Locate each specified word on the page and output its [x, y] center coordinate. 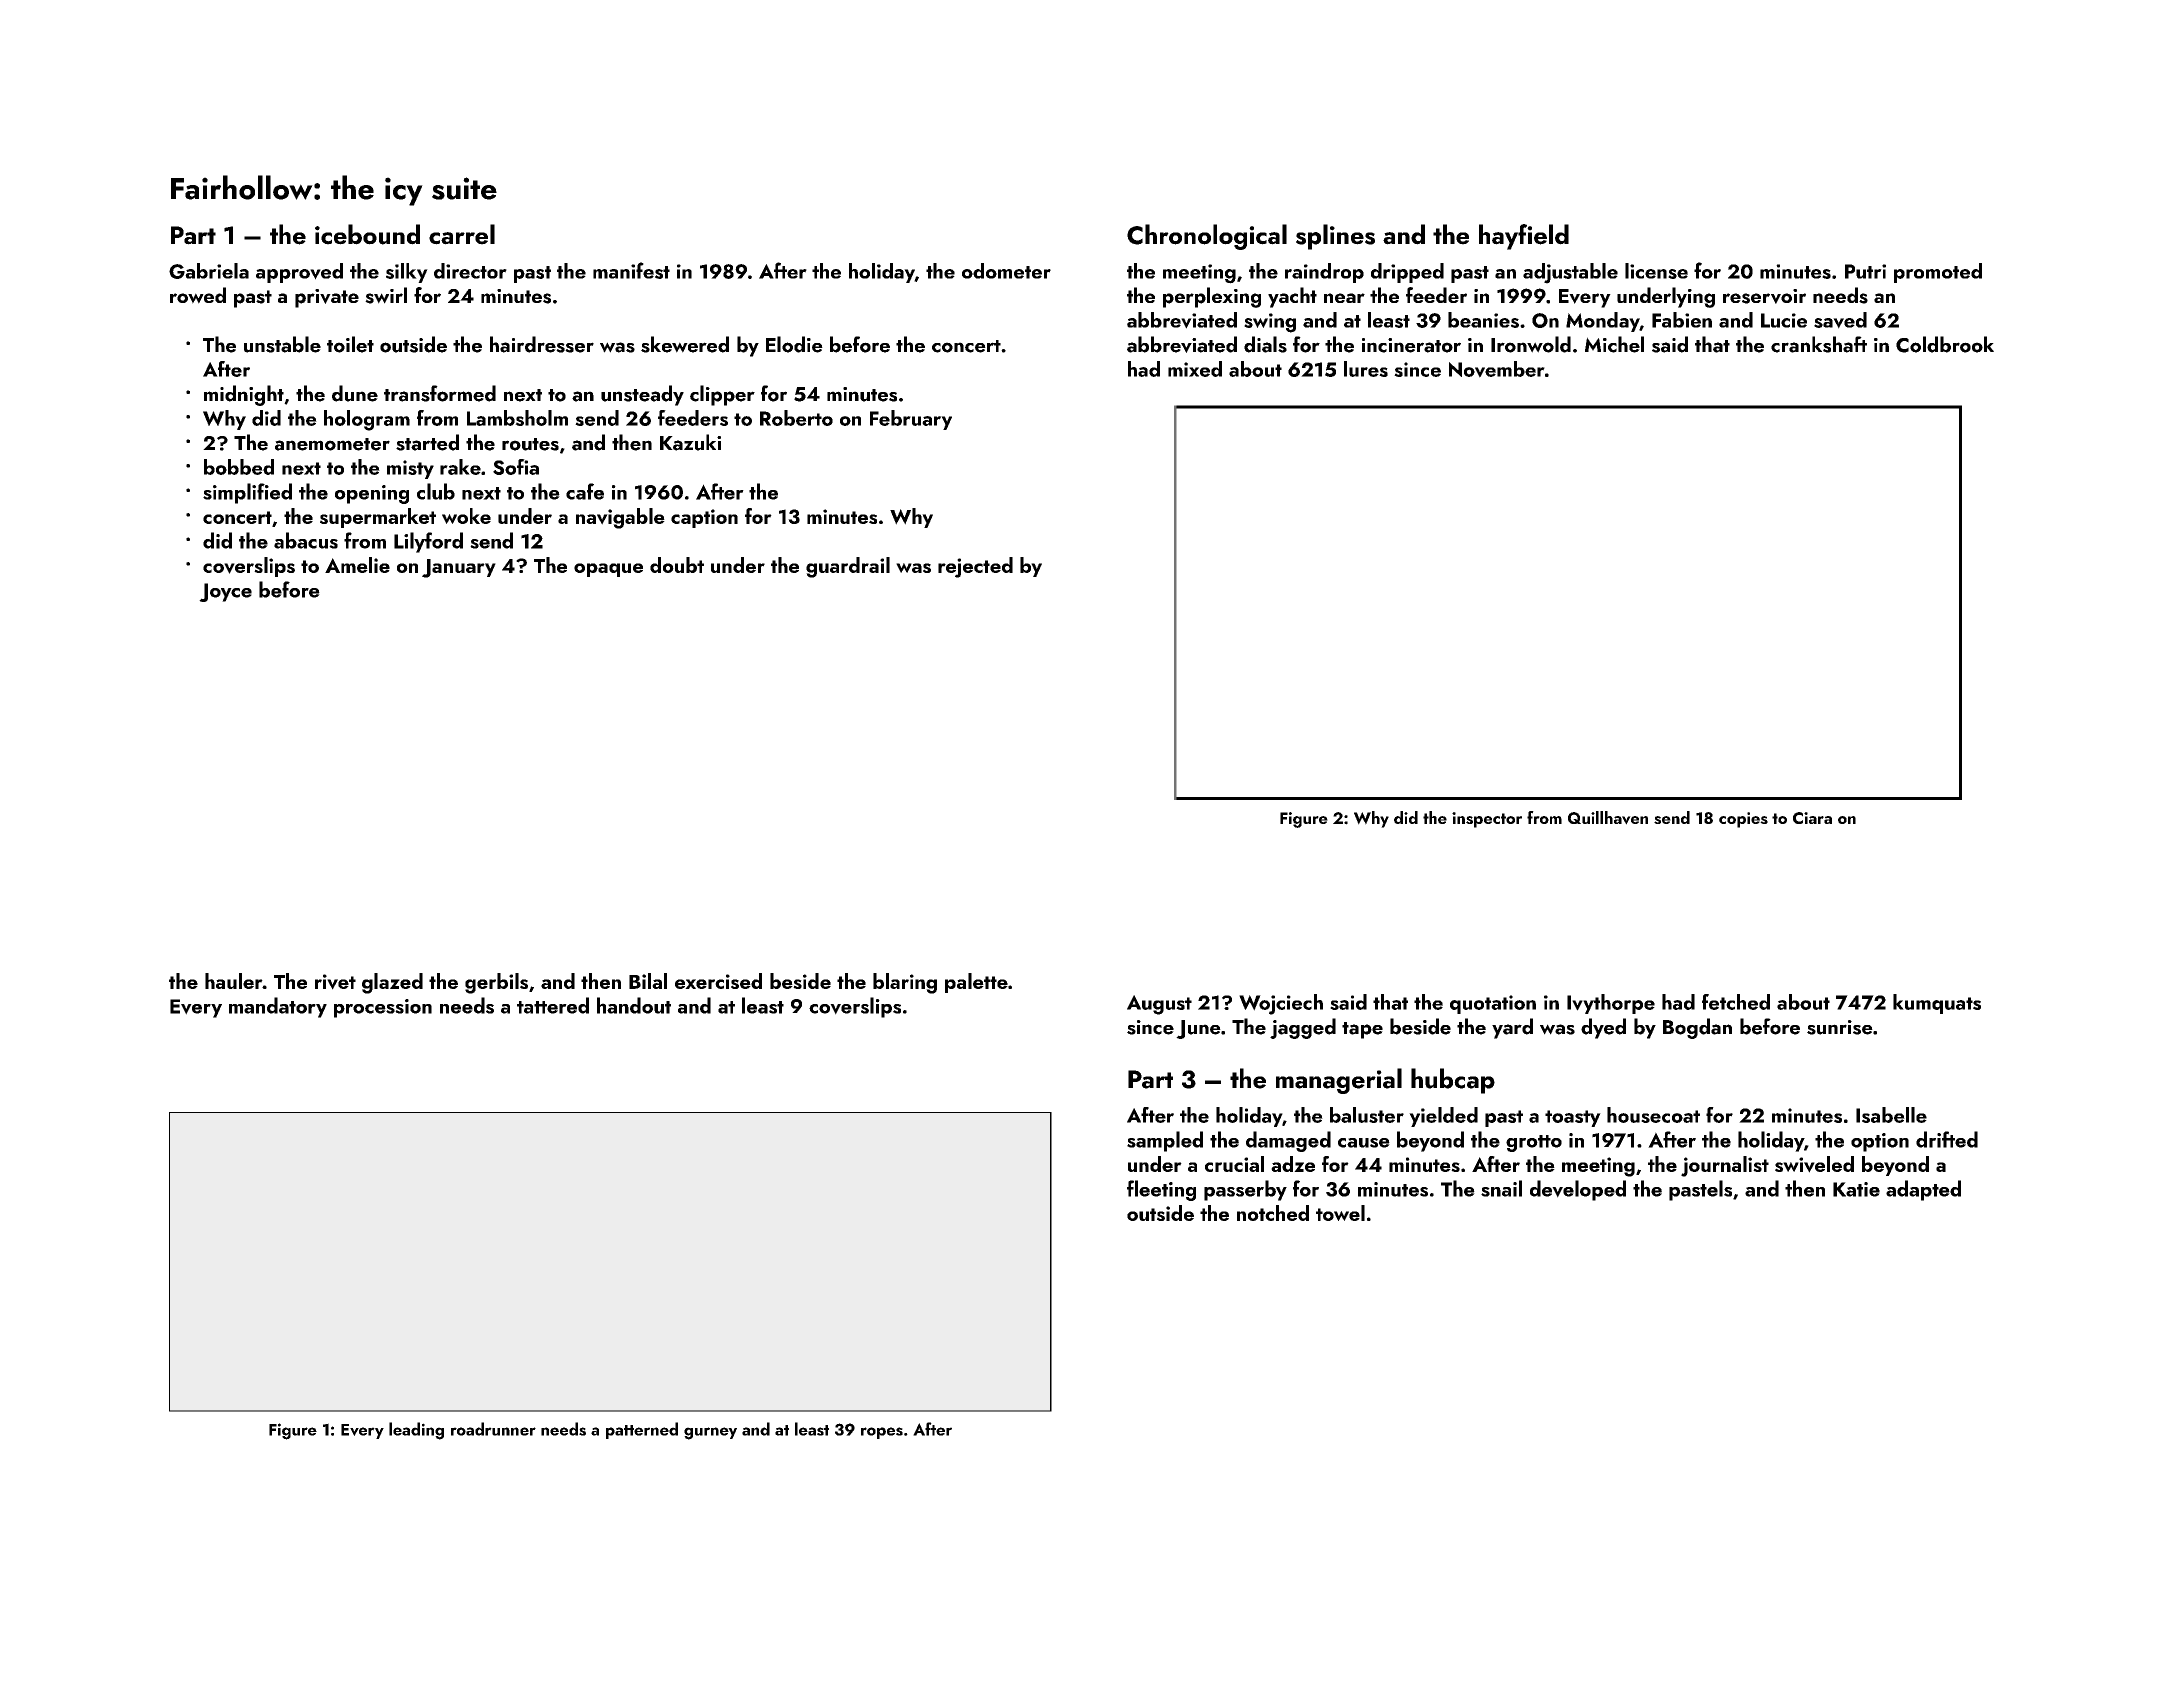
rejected [975, 567]
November [1497, 369]
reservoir [1764, 296]
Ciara [1812, 818]
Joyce [225, 592]
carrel [462, 234]
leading [416, 1431]
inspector [1487, 820]
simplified [247, 493]
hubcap [1453, 1081]
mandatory [278, 1007]
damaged [1288, 1141]
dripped [1407, 273]
